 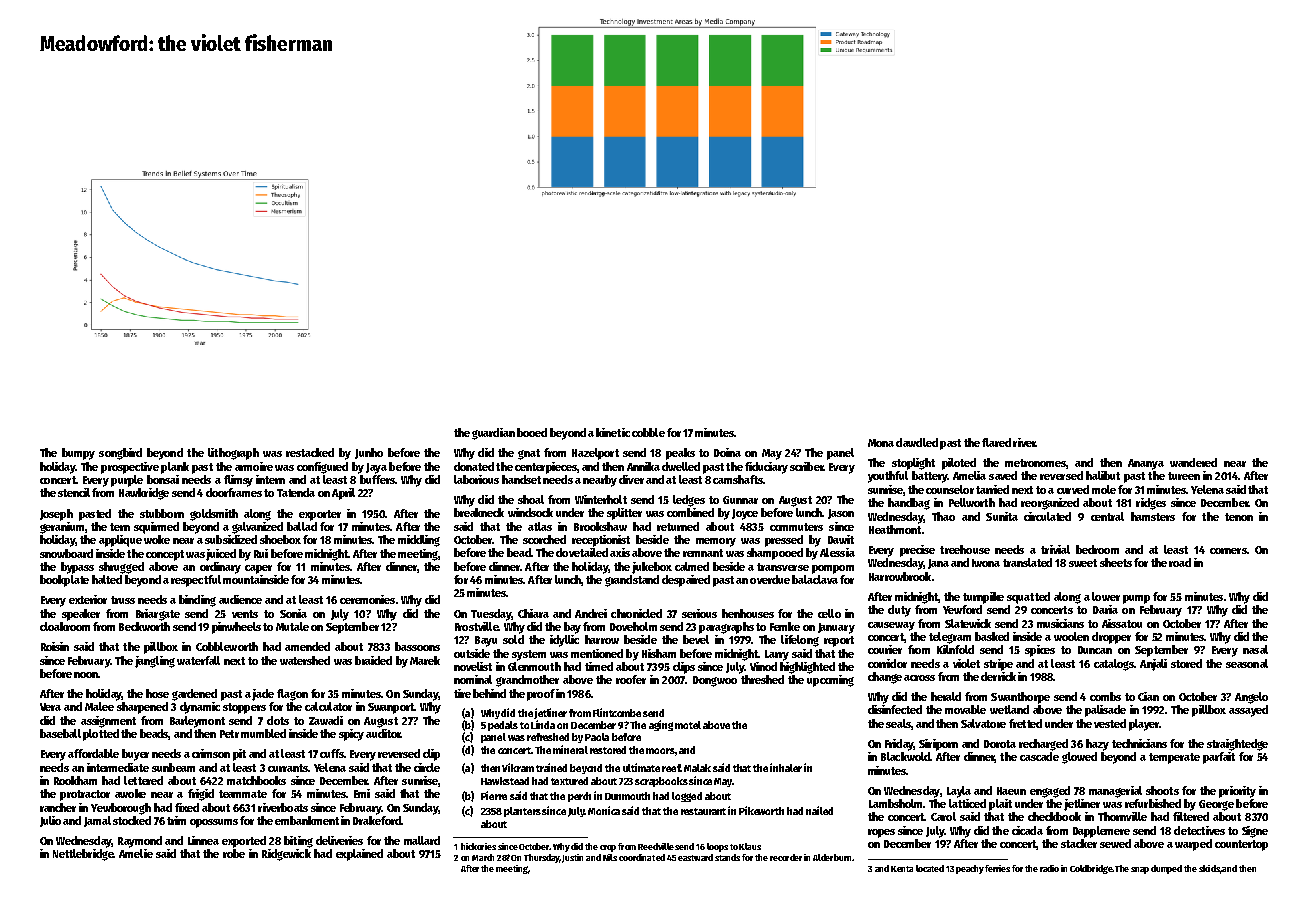 What do you see at coordinates (1105, 711) in the image?
I see `palisade` at bounding box center [1105, 711].
